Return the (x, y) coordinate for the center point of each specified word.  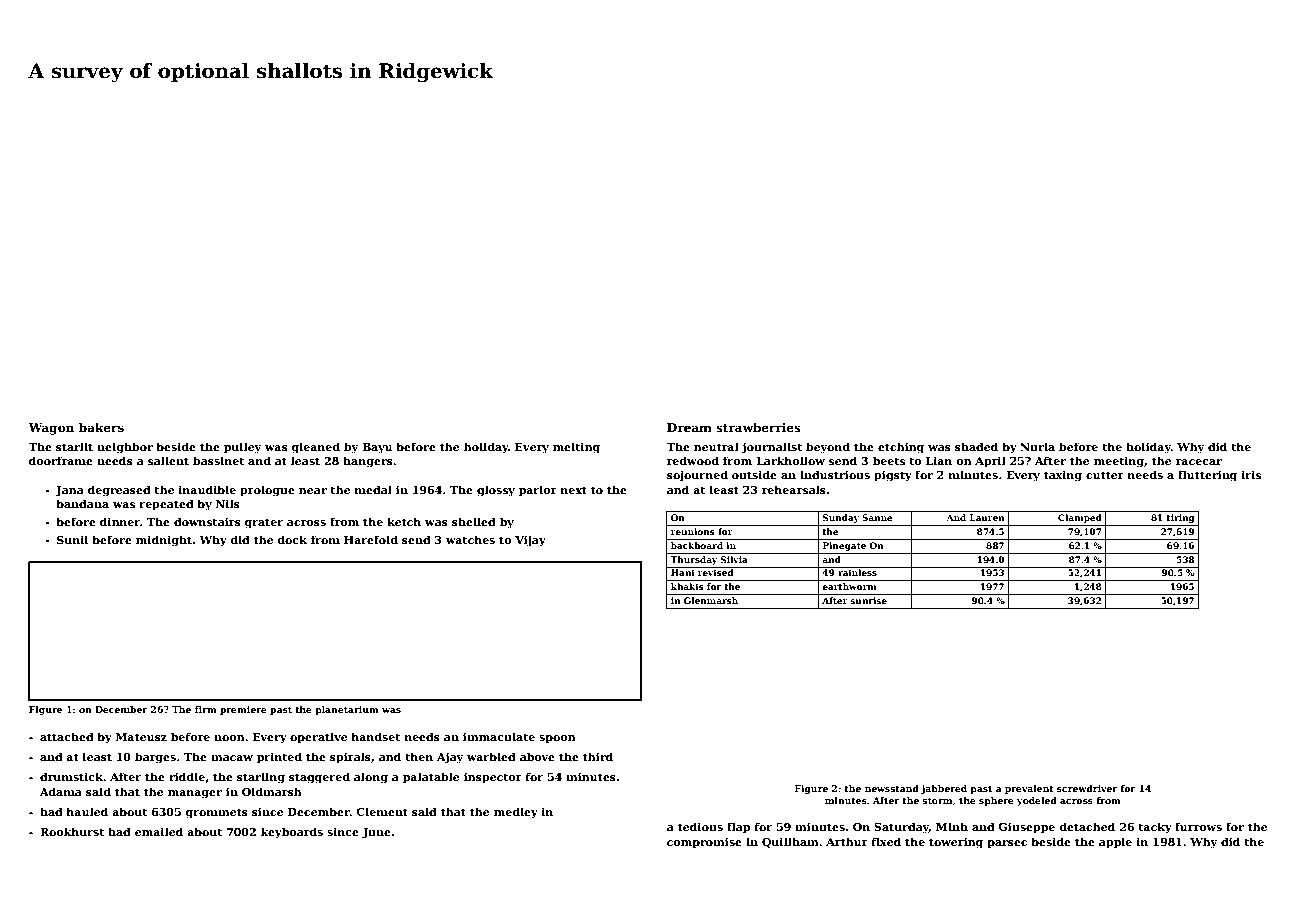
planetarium (347, 710)
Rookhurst (72, 831)
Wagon (51, 429)
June (376, 833)
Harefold (371, 539)
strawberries (758, 427)
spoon (557, 739)
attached (67, 736)
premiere (243, 710)
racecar (1199, 462)
